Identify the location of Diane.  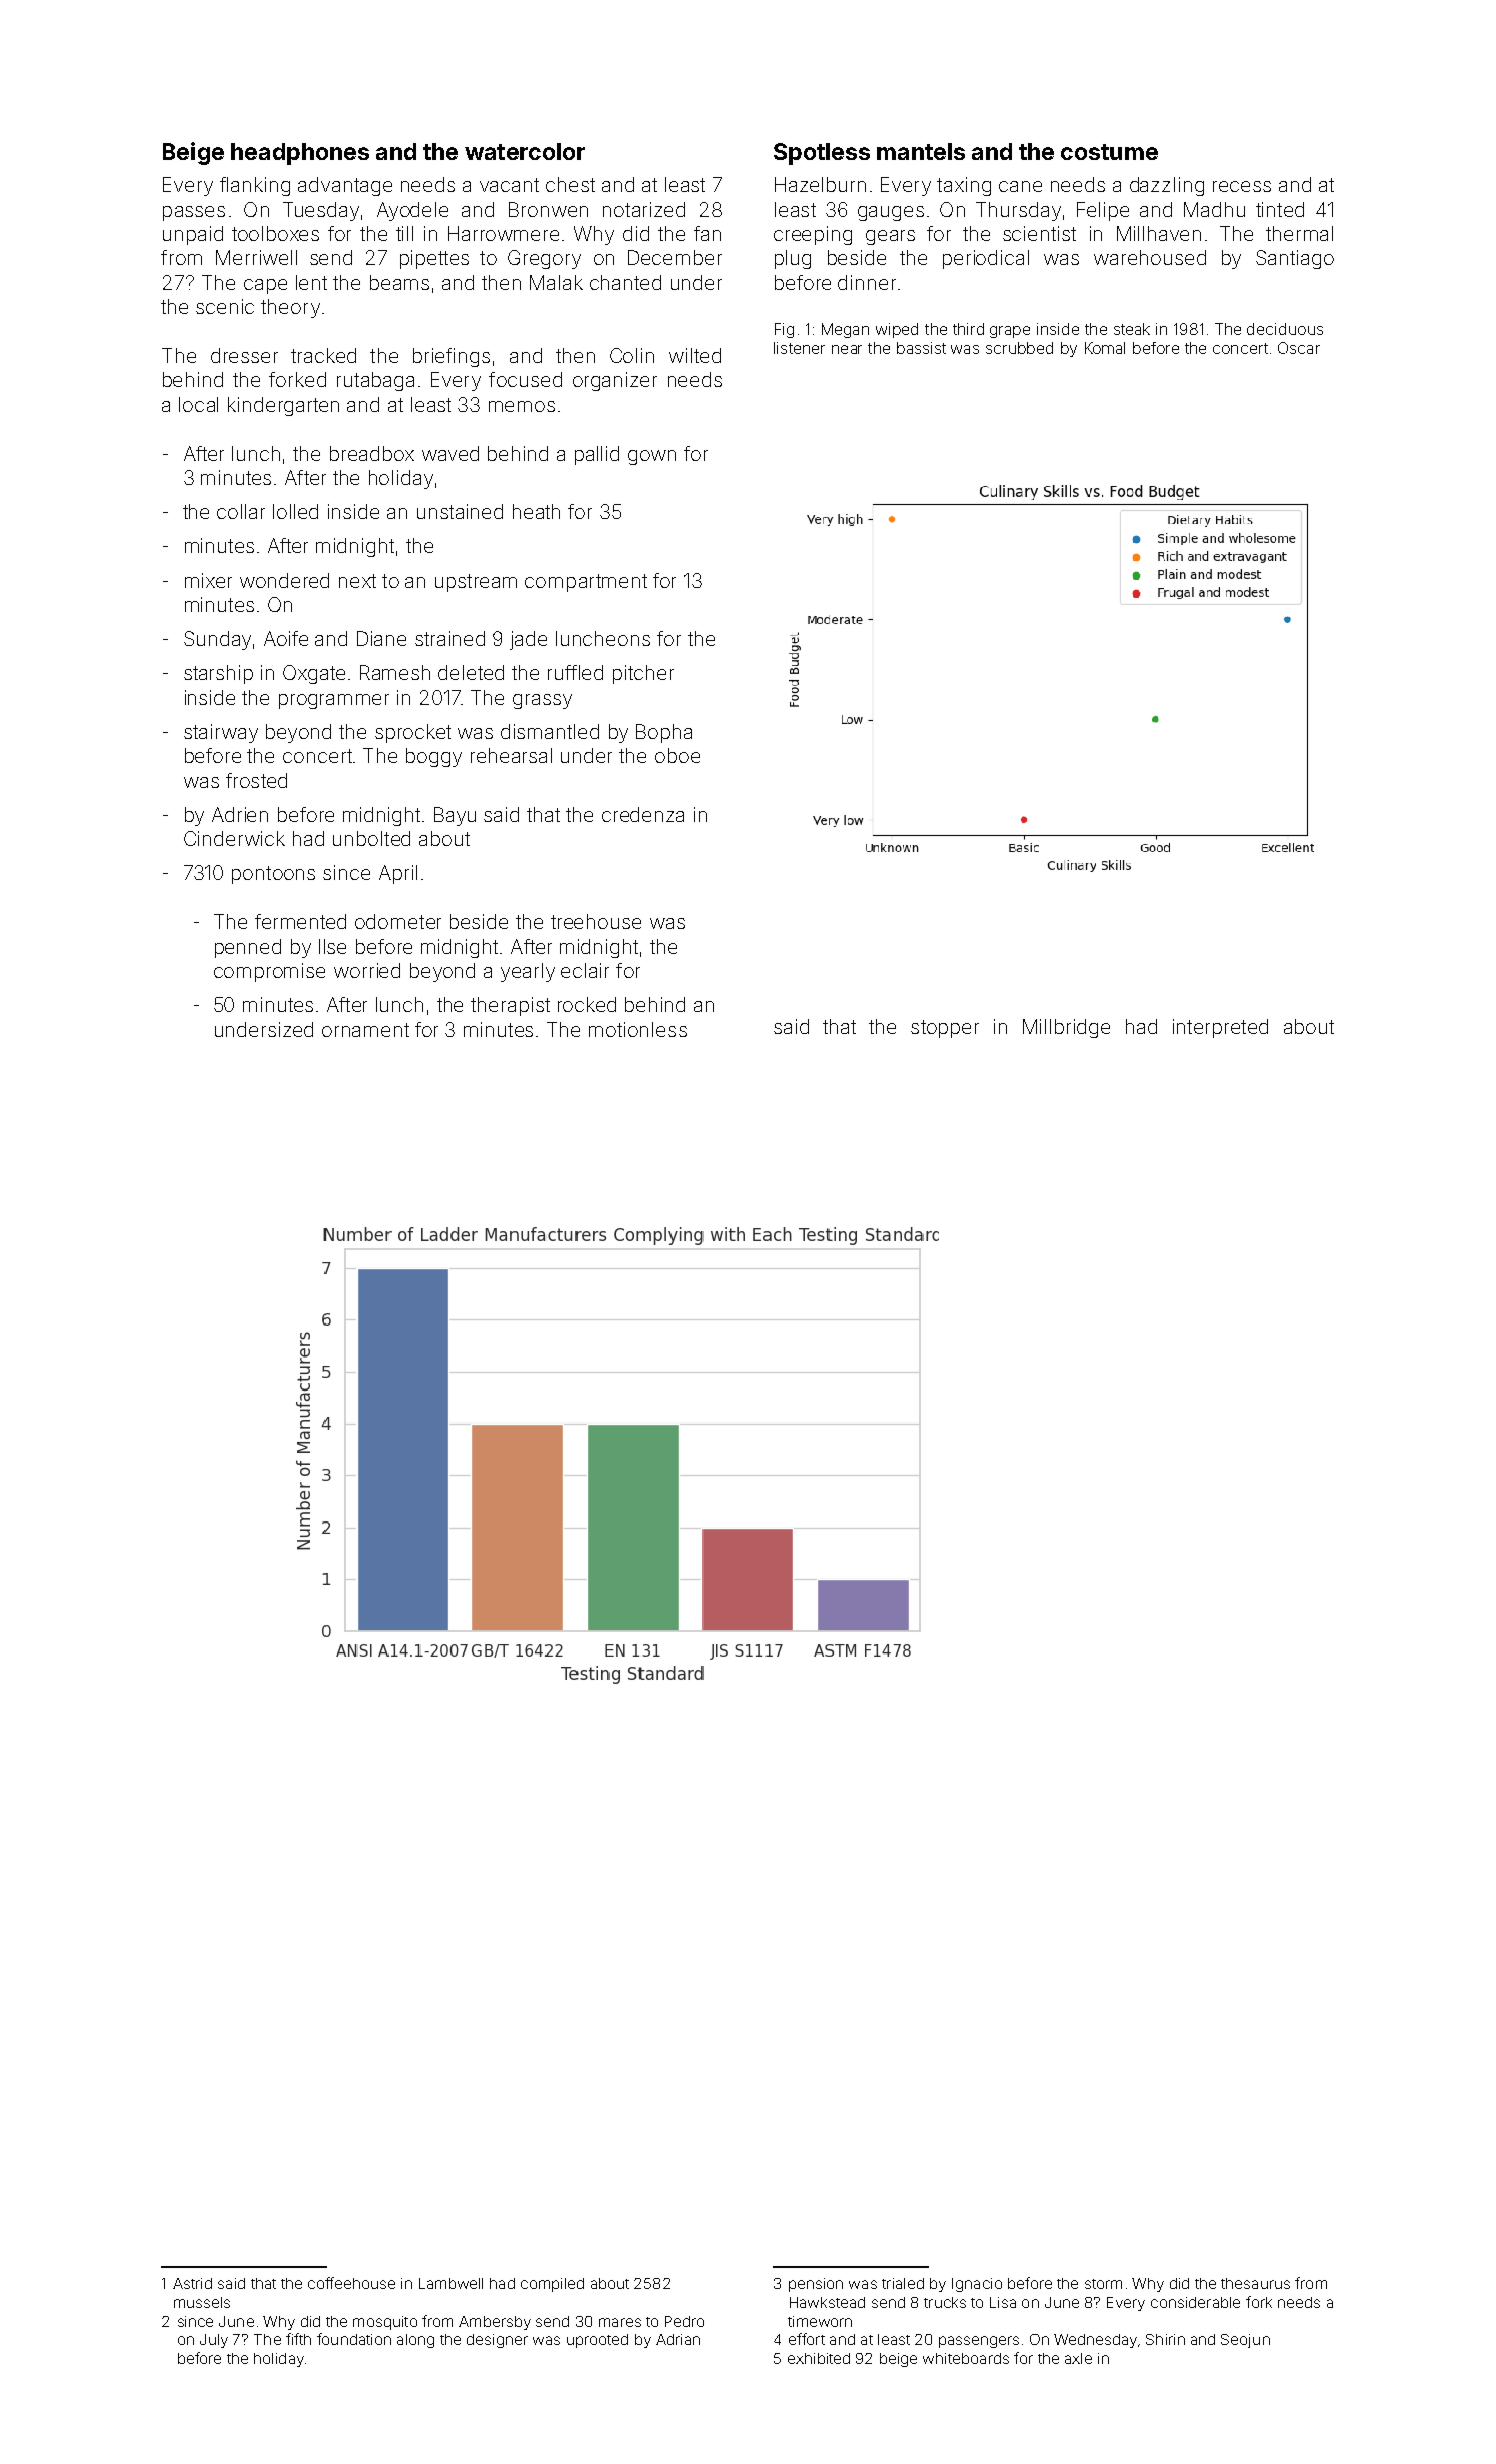
(381, 638).
